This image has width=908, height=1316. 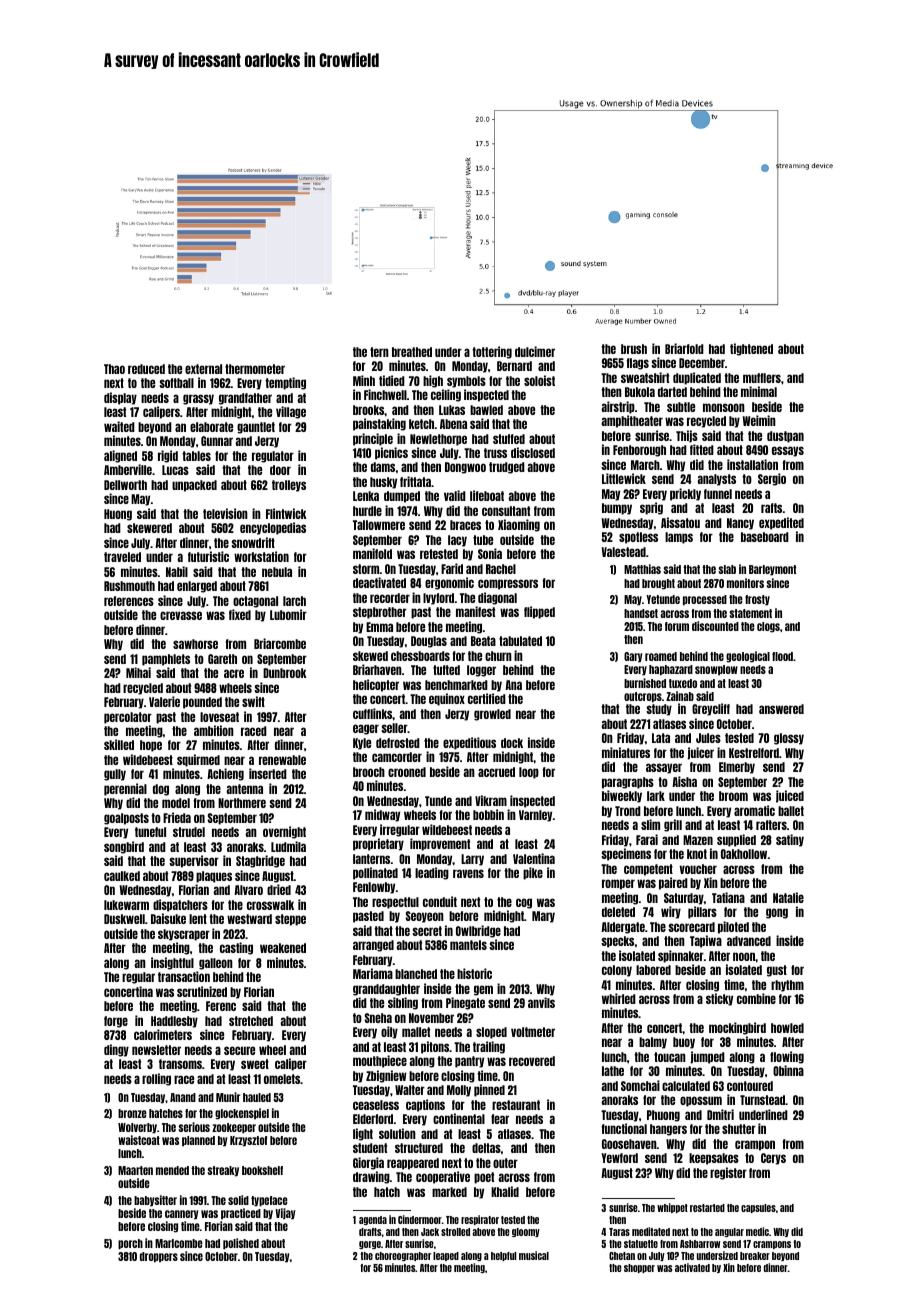 I want to click on mufflers, so click(x=762, y=378).
